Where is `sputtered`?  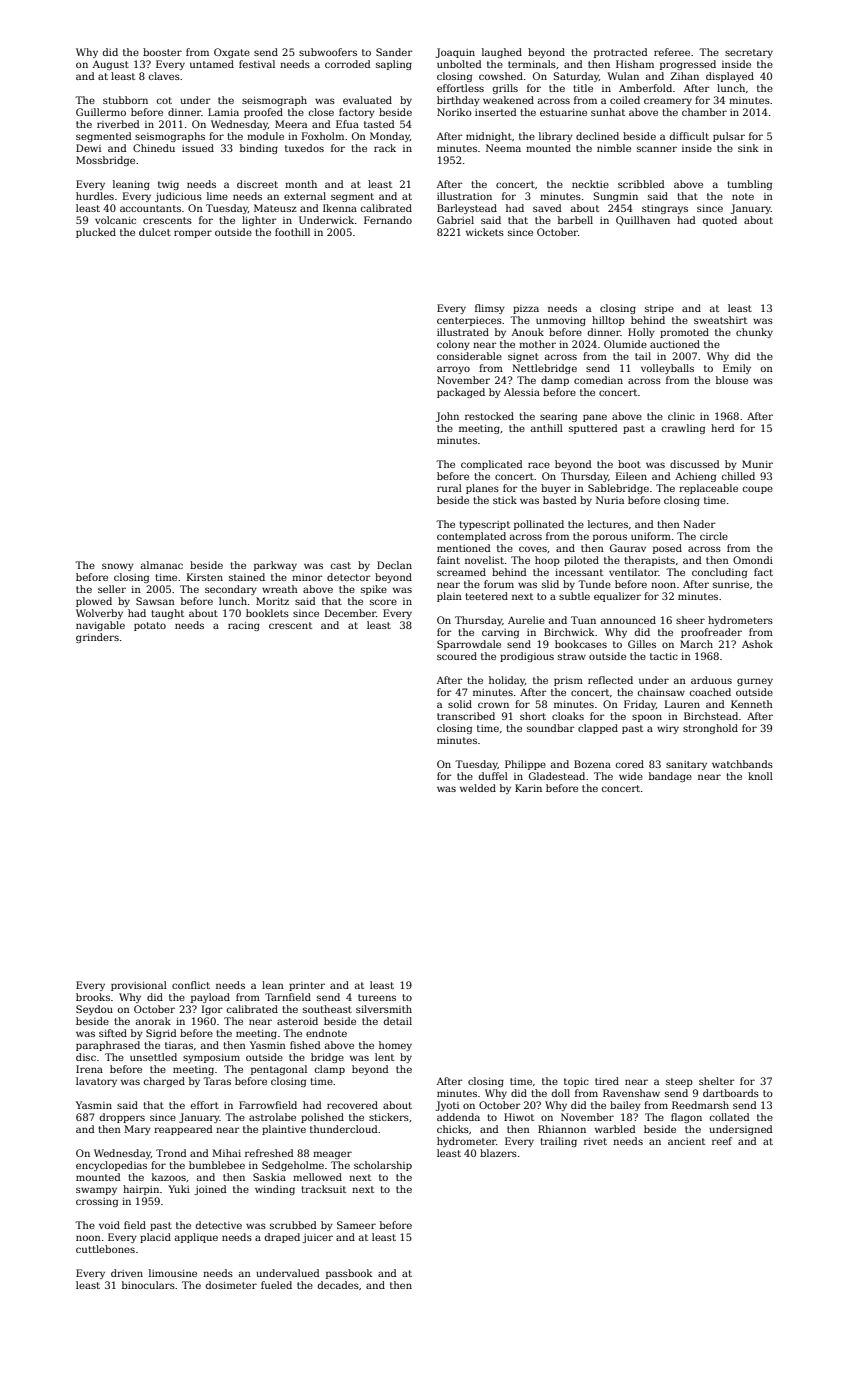 sputtered is located at coordinates (593, 429).
